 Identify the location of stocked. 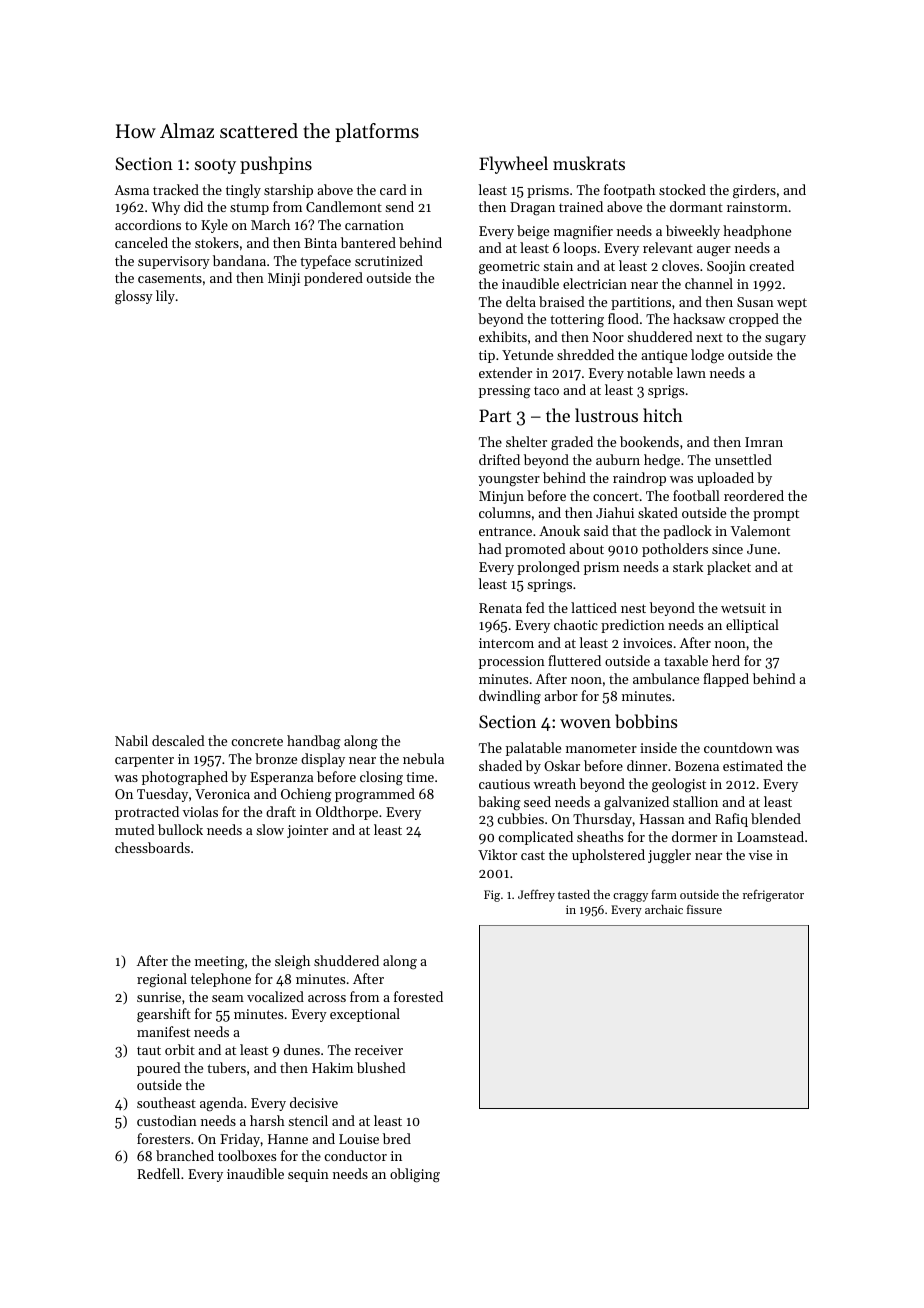
(682, 189).
